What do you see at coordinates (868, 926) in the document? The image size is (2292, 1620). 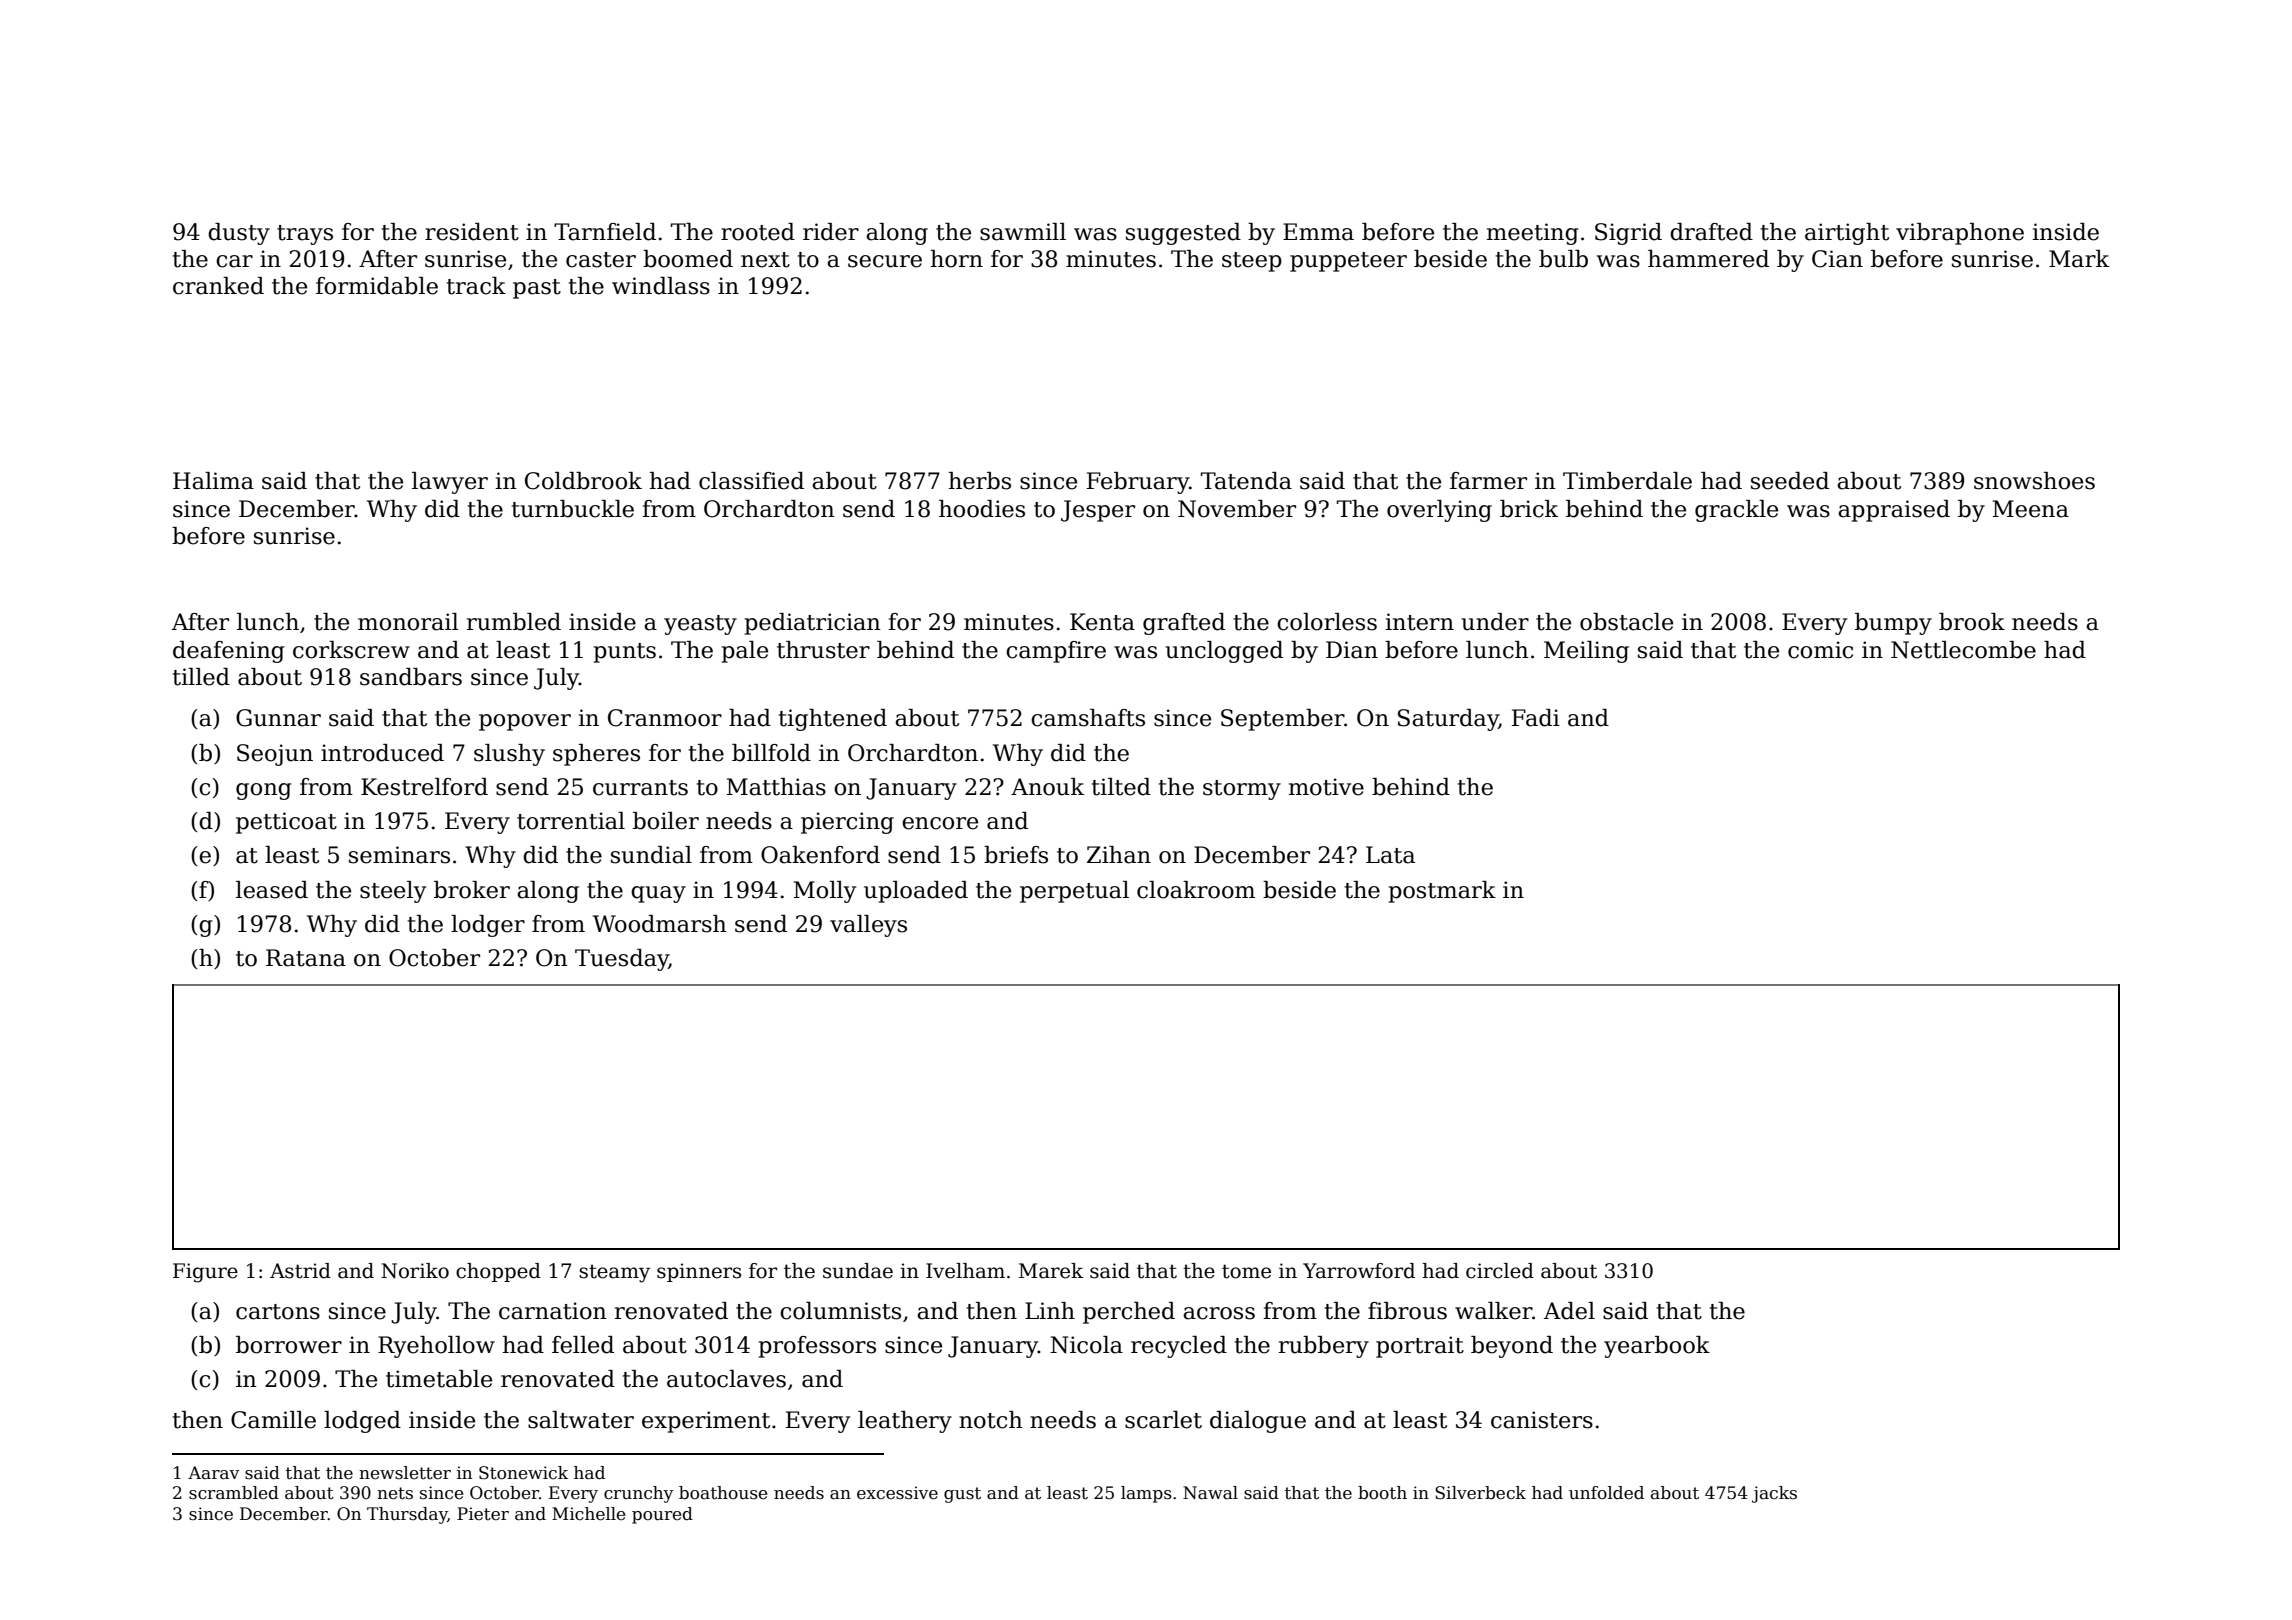 I see `valleys` at bounding box center [868, 926].
